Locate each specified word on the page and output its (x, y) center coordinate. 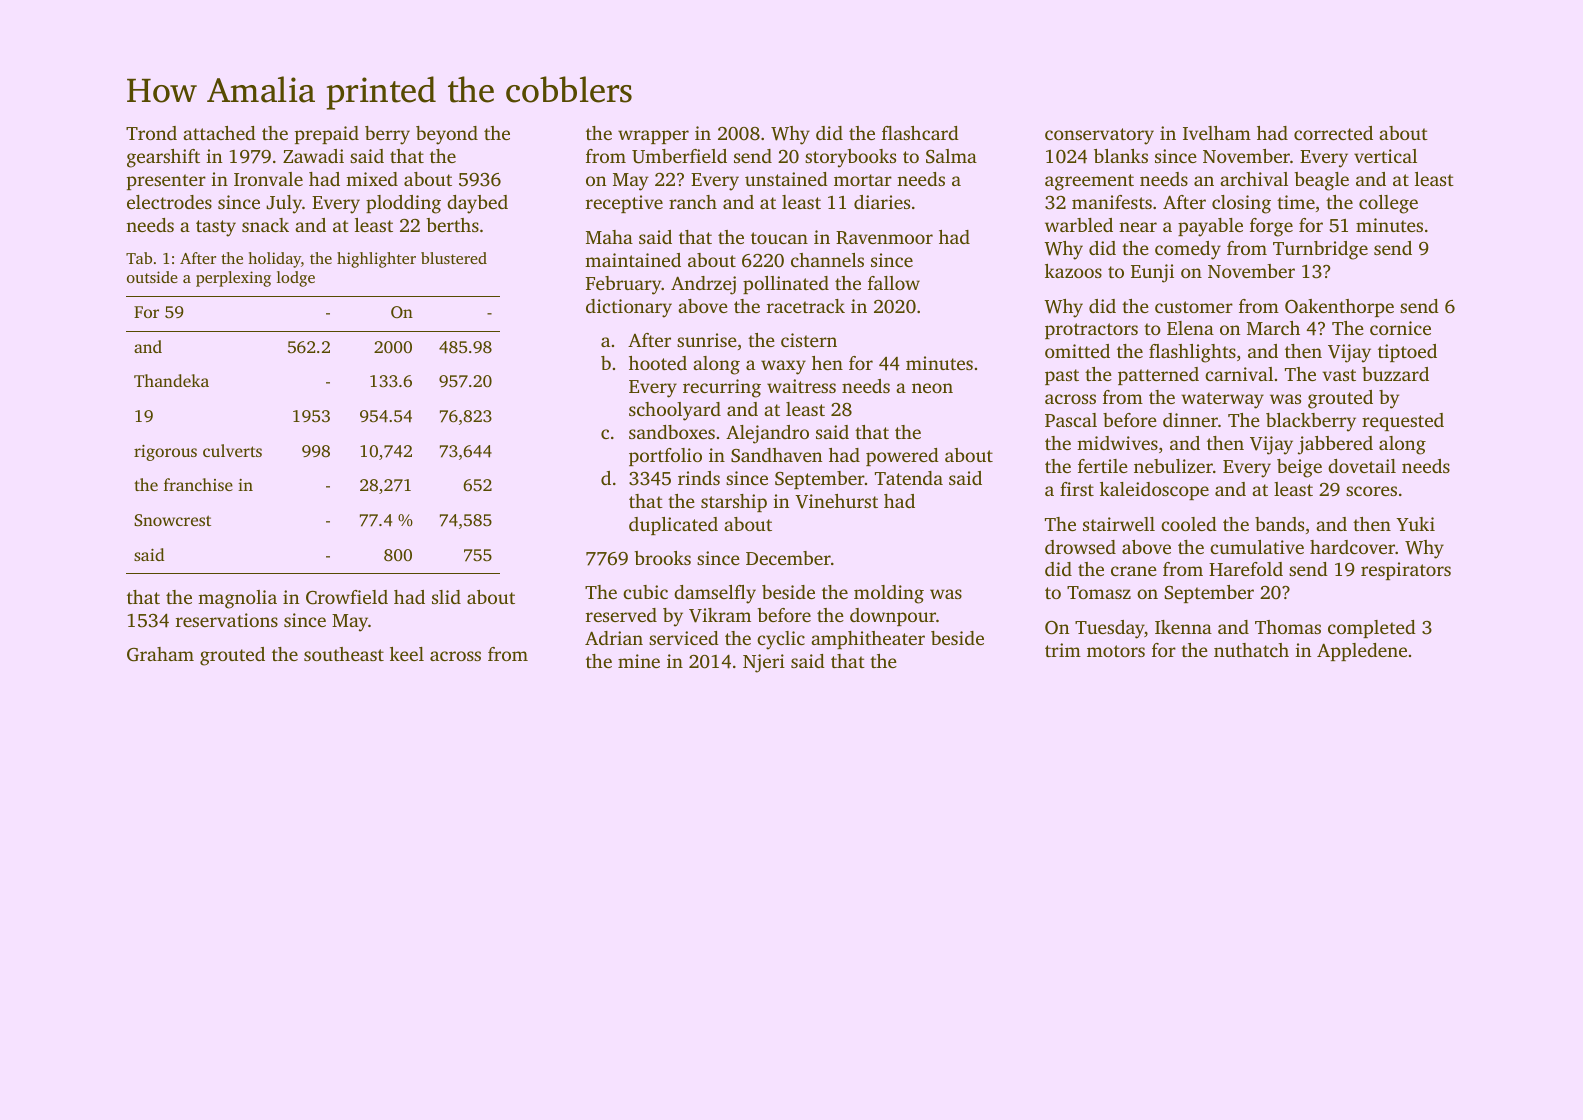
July (284, 204)
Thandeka (171, 380)
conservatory (1099, 136)
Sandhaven (776, 455)
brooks (662, 558)
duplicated (673, 526)
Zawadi (313, 156)
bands (1279, 524)
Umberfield (679, 156)
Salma (951, 156)
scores (1371, 491)
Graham (160, 654)
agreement (1089, 182)
